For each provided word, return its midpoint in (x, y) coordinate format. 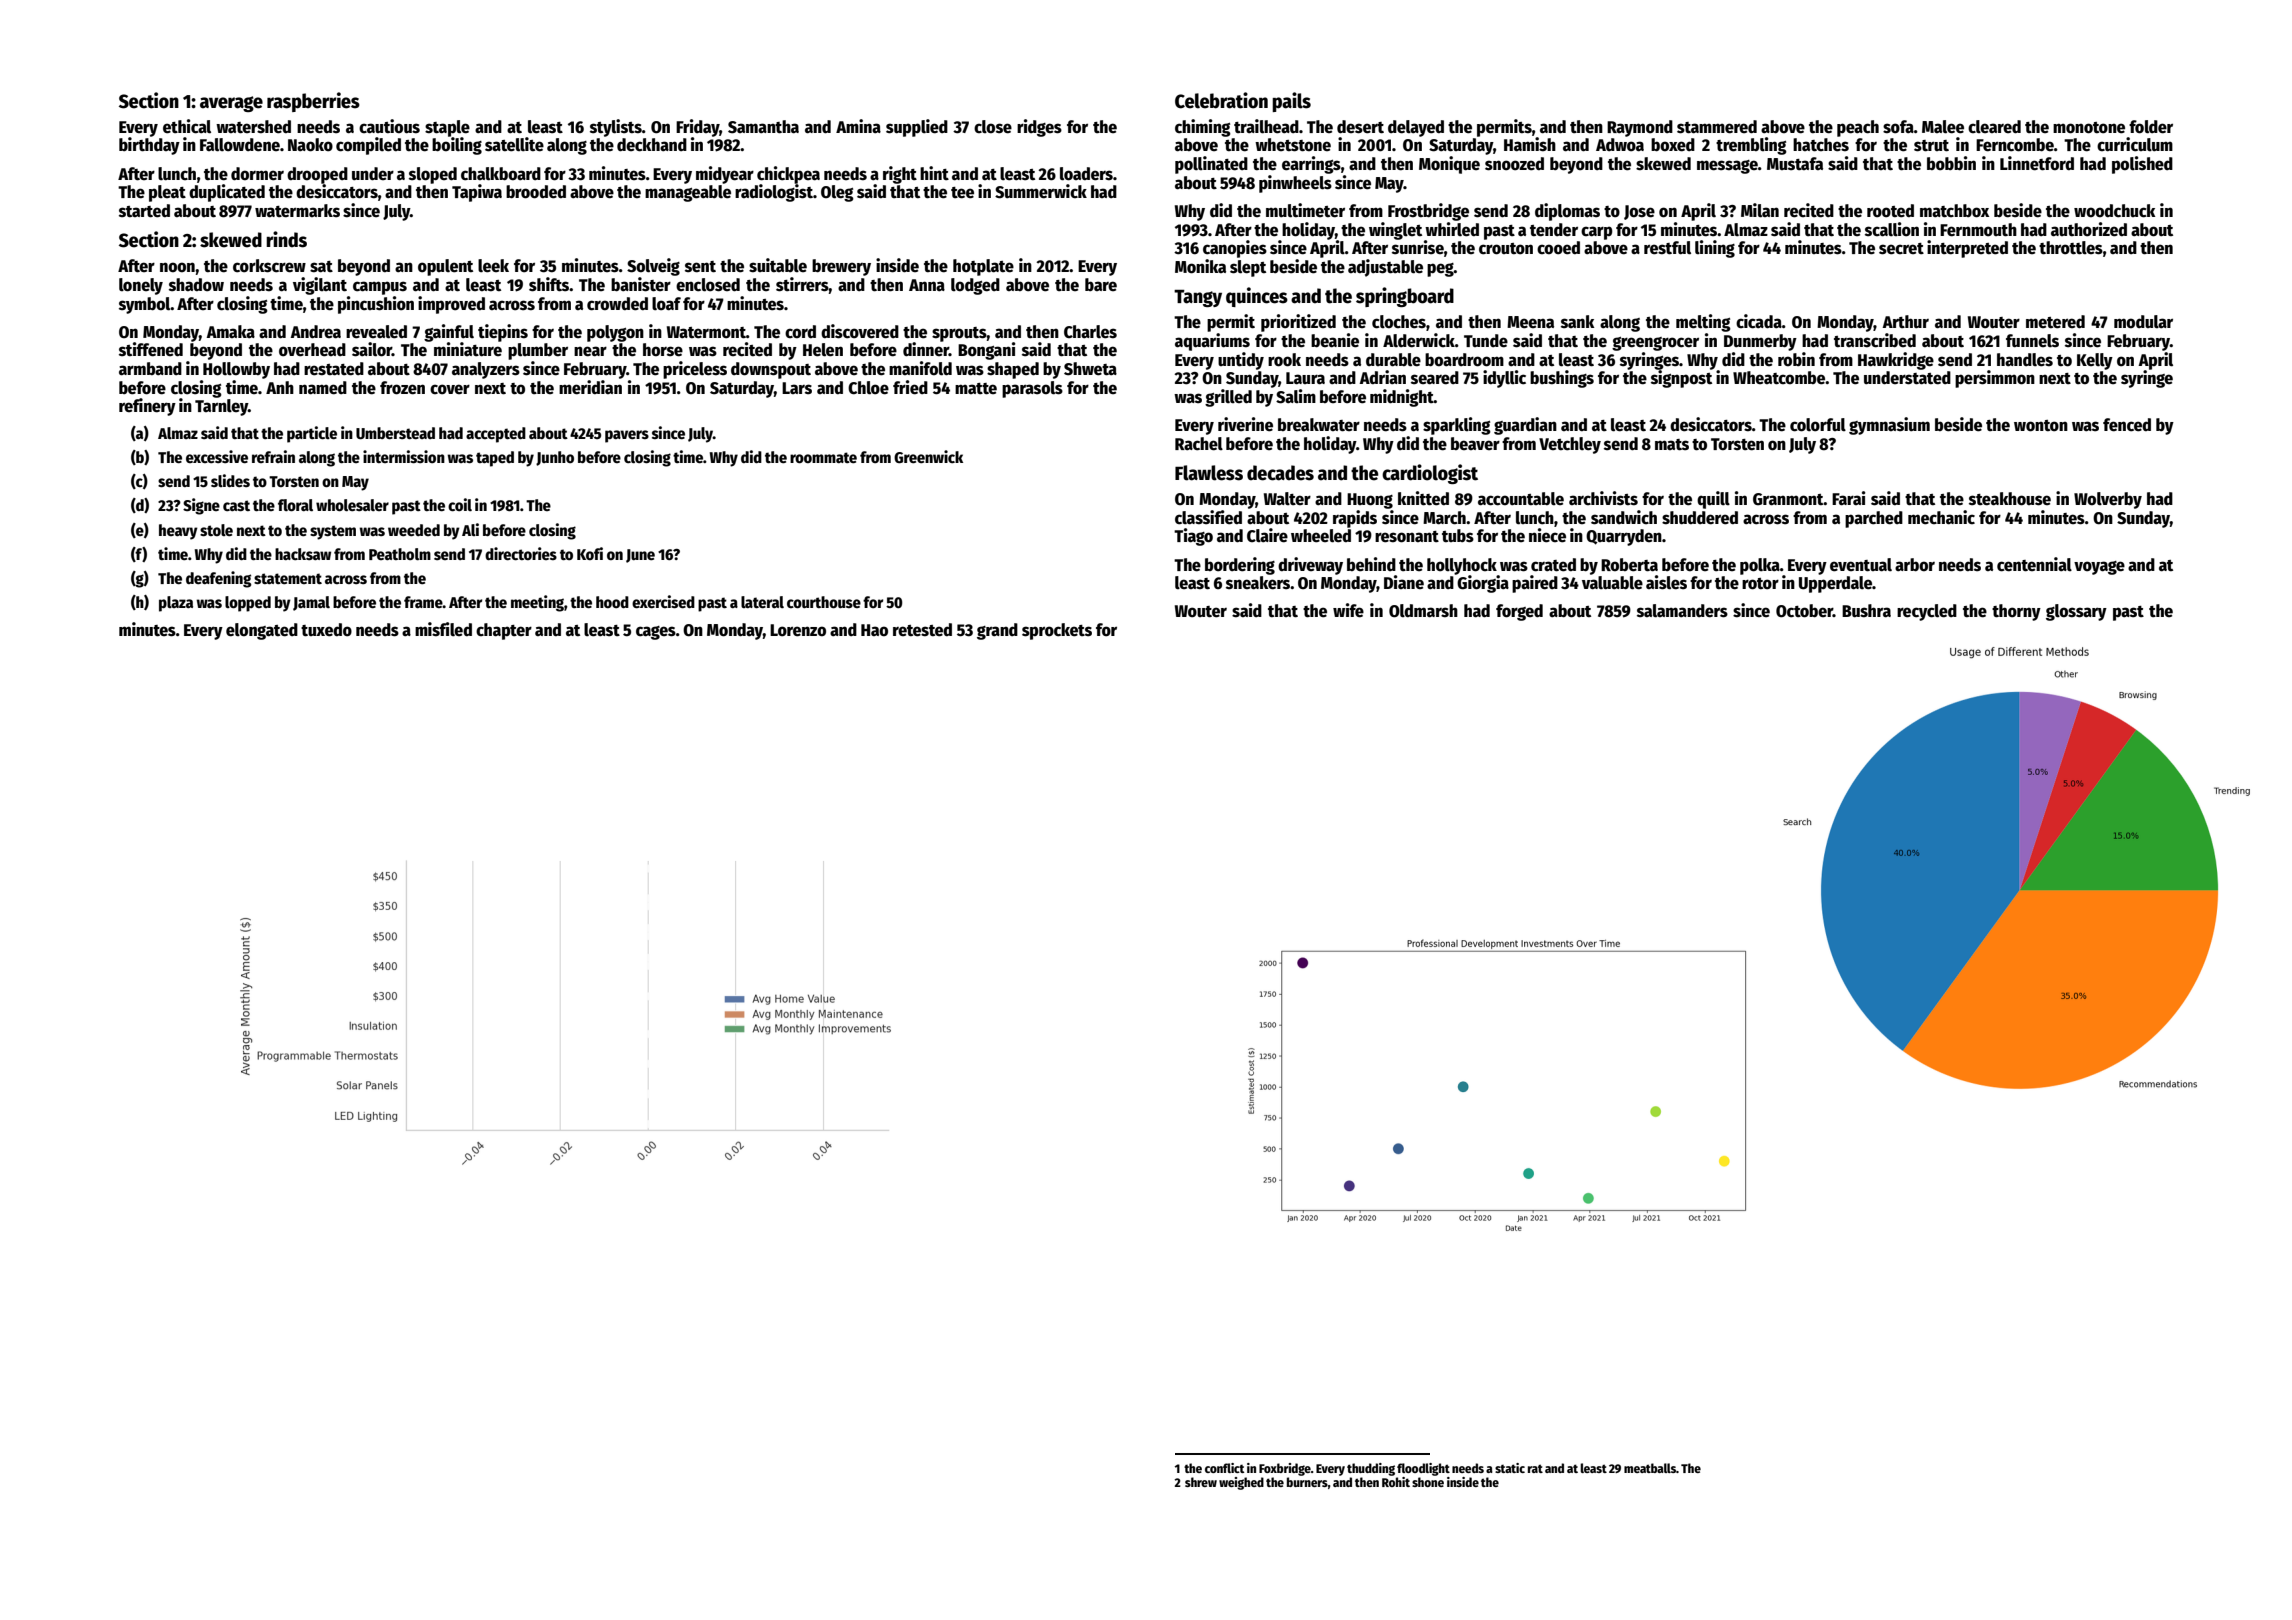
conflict (1224, 1468)
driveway (1310, 566)
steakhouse (2010, 499)
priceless (695, 370)
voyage (2099, 568)
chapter (504, 631)
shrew (1201, 1482)
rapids (1355, 519)
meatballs (1650, 1468)
